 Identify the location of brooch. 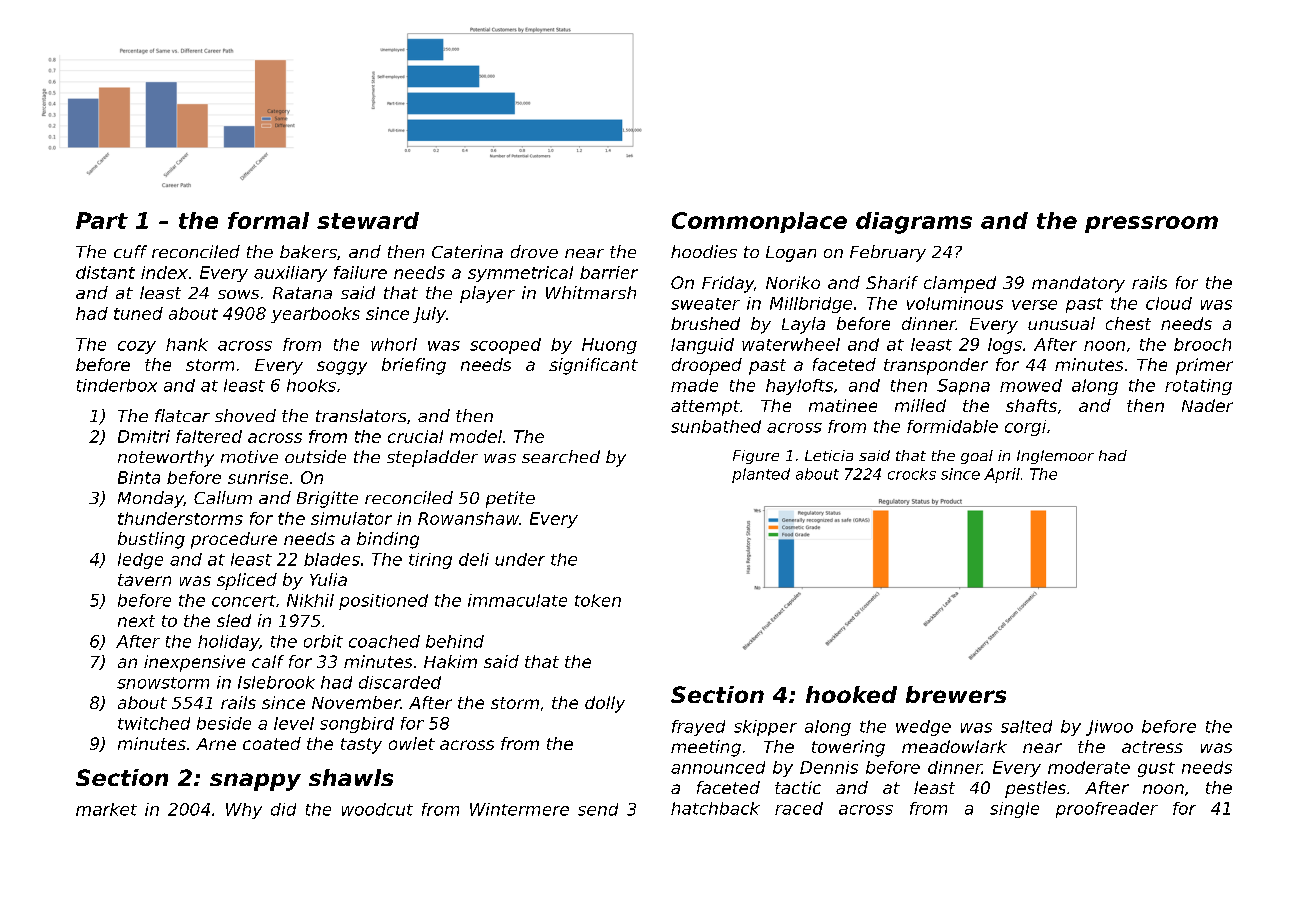
(1202, 344).
